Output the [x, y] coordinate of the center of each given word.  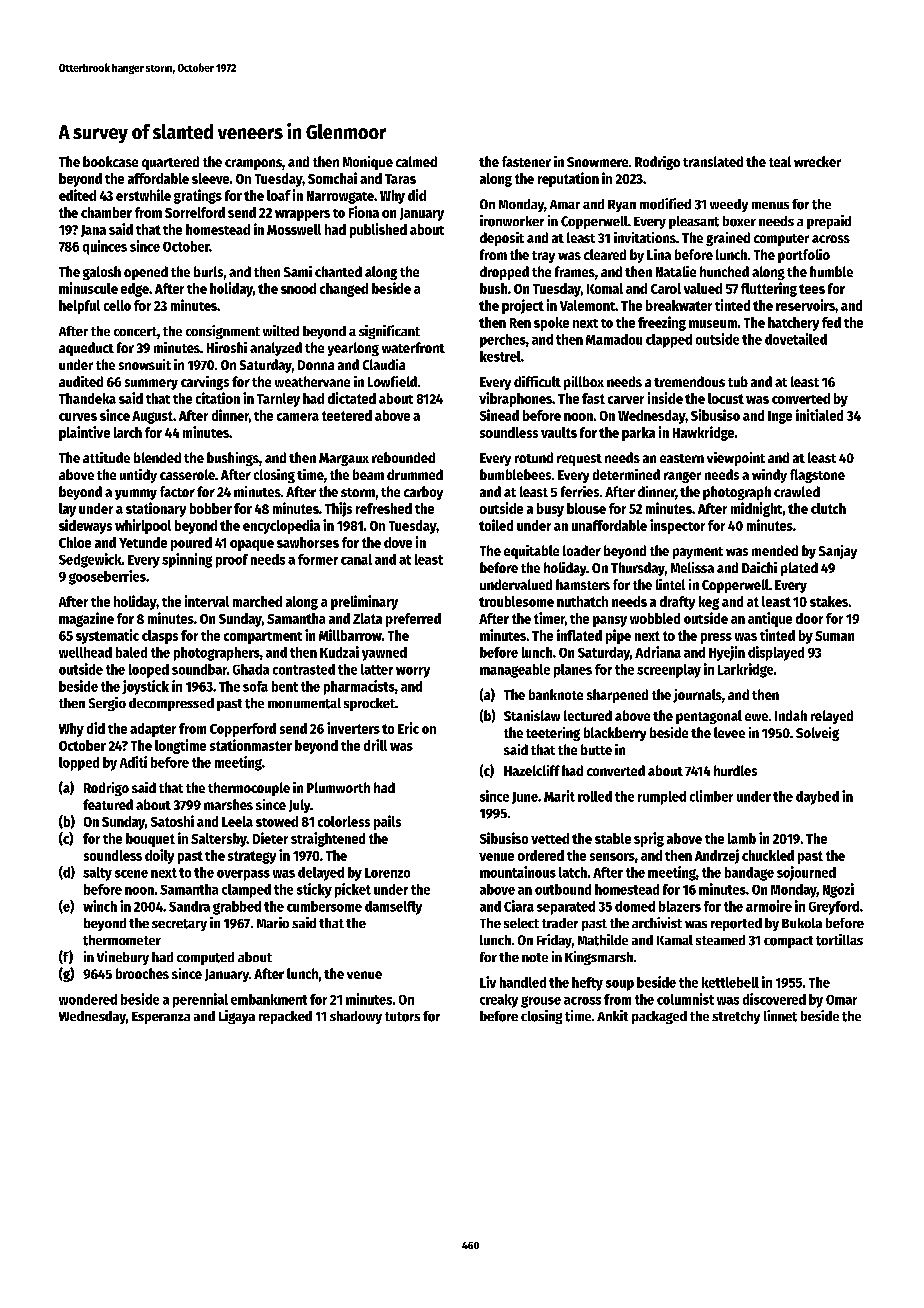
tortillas [839, 940]
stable [613, 838]
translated [713, 161]
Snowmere [597, 162]
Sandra [189, 906]
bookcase [110, 161]
